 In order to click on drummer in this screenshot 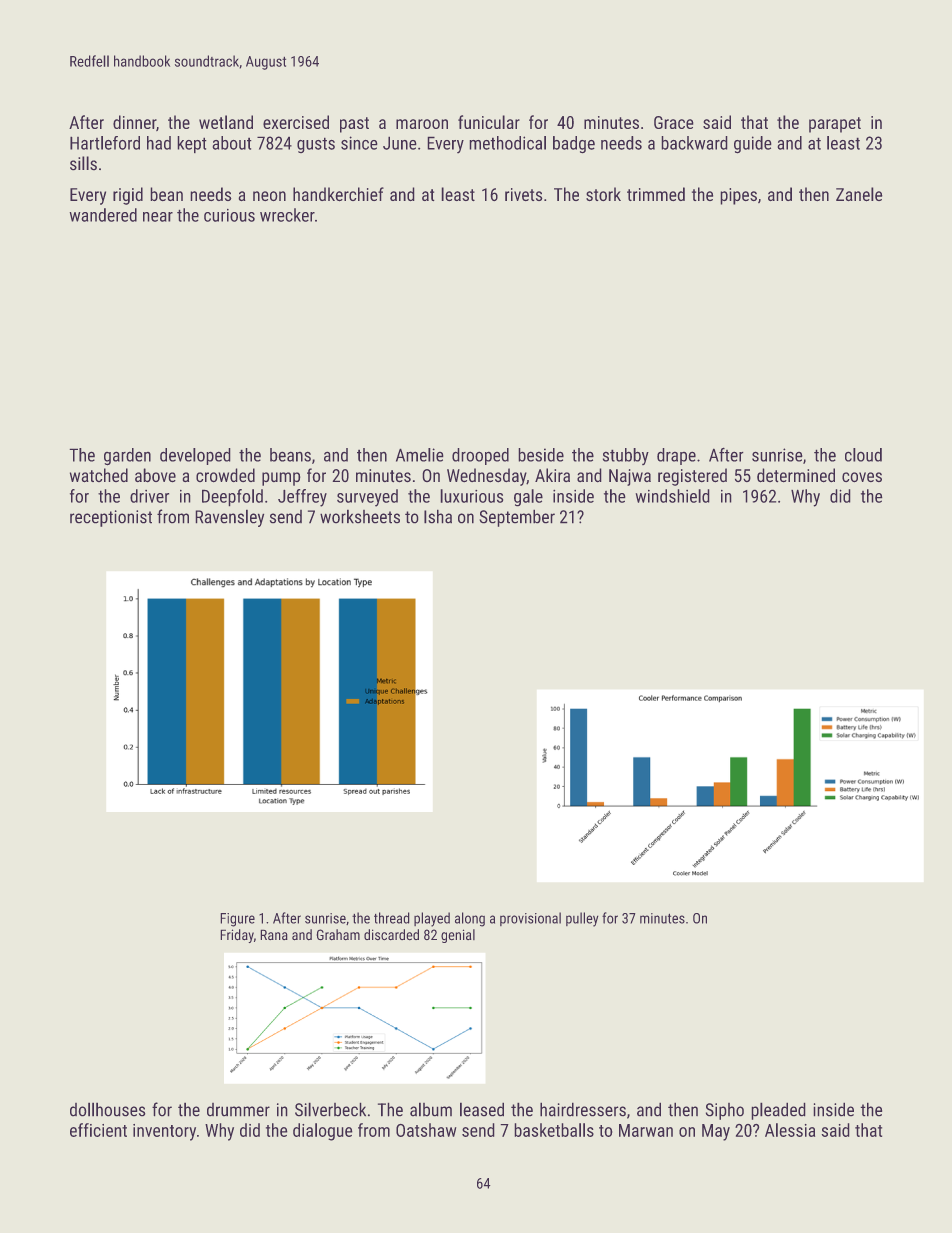, I will do `click(238, 1110)`.
